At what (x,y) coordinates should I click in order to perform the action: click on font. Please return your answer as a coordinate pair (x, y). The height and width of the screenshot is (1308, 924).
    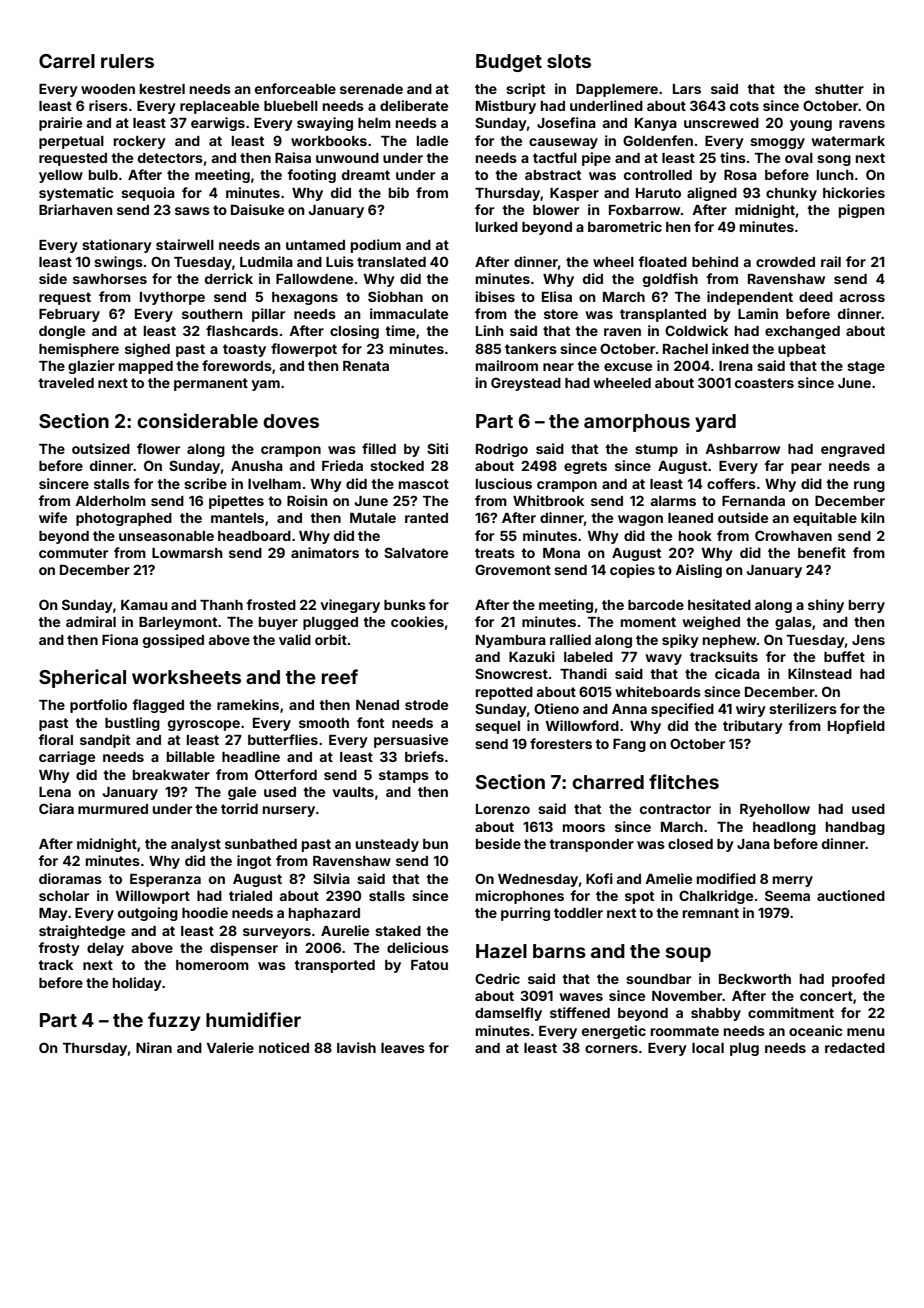
    Looking at the image, I should click on (370, 722).
